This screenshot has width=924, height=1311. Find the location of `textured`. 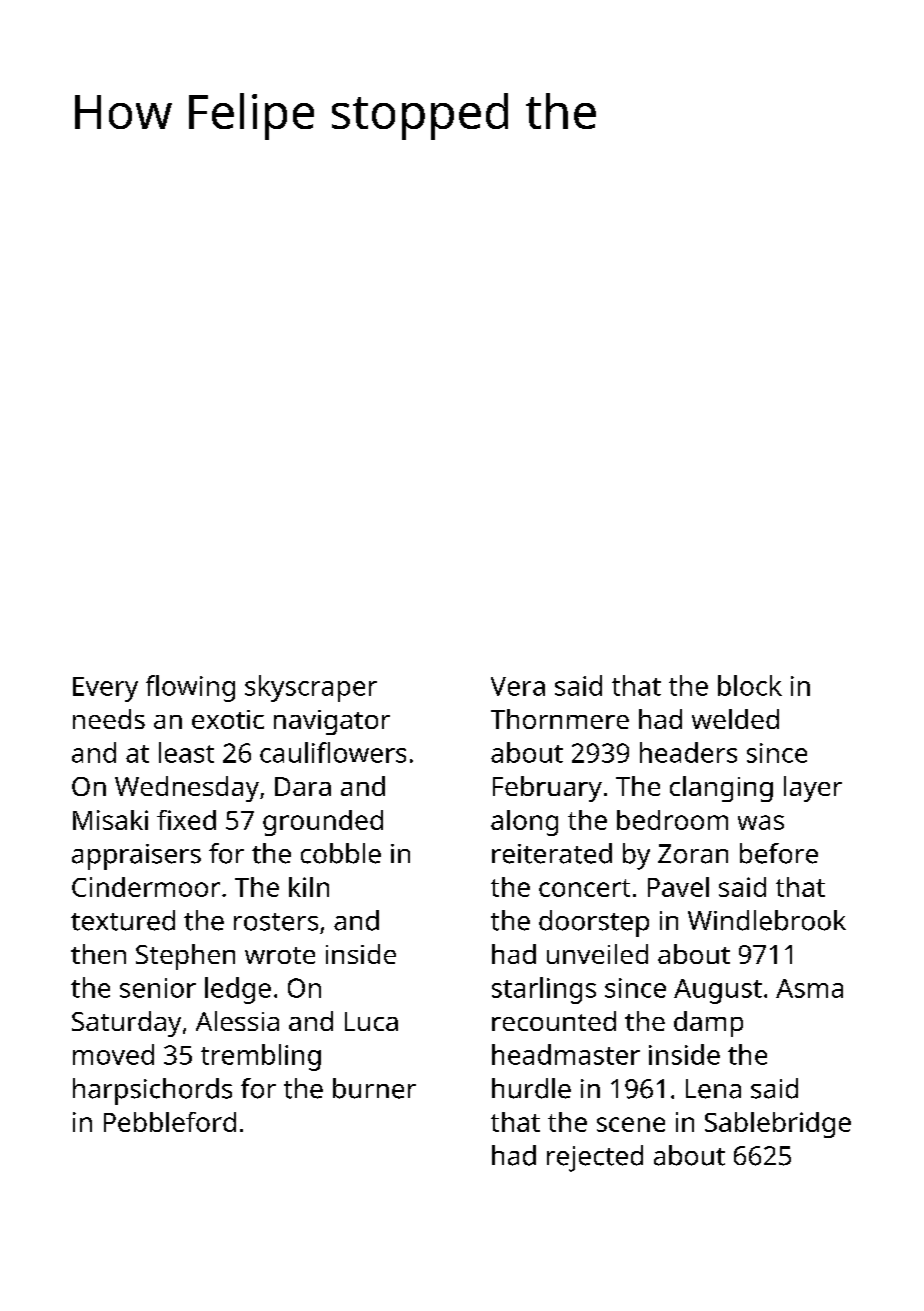

textured is located at coordinates (123, 920).
